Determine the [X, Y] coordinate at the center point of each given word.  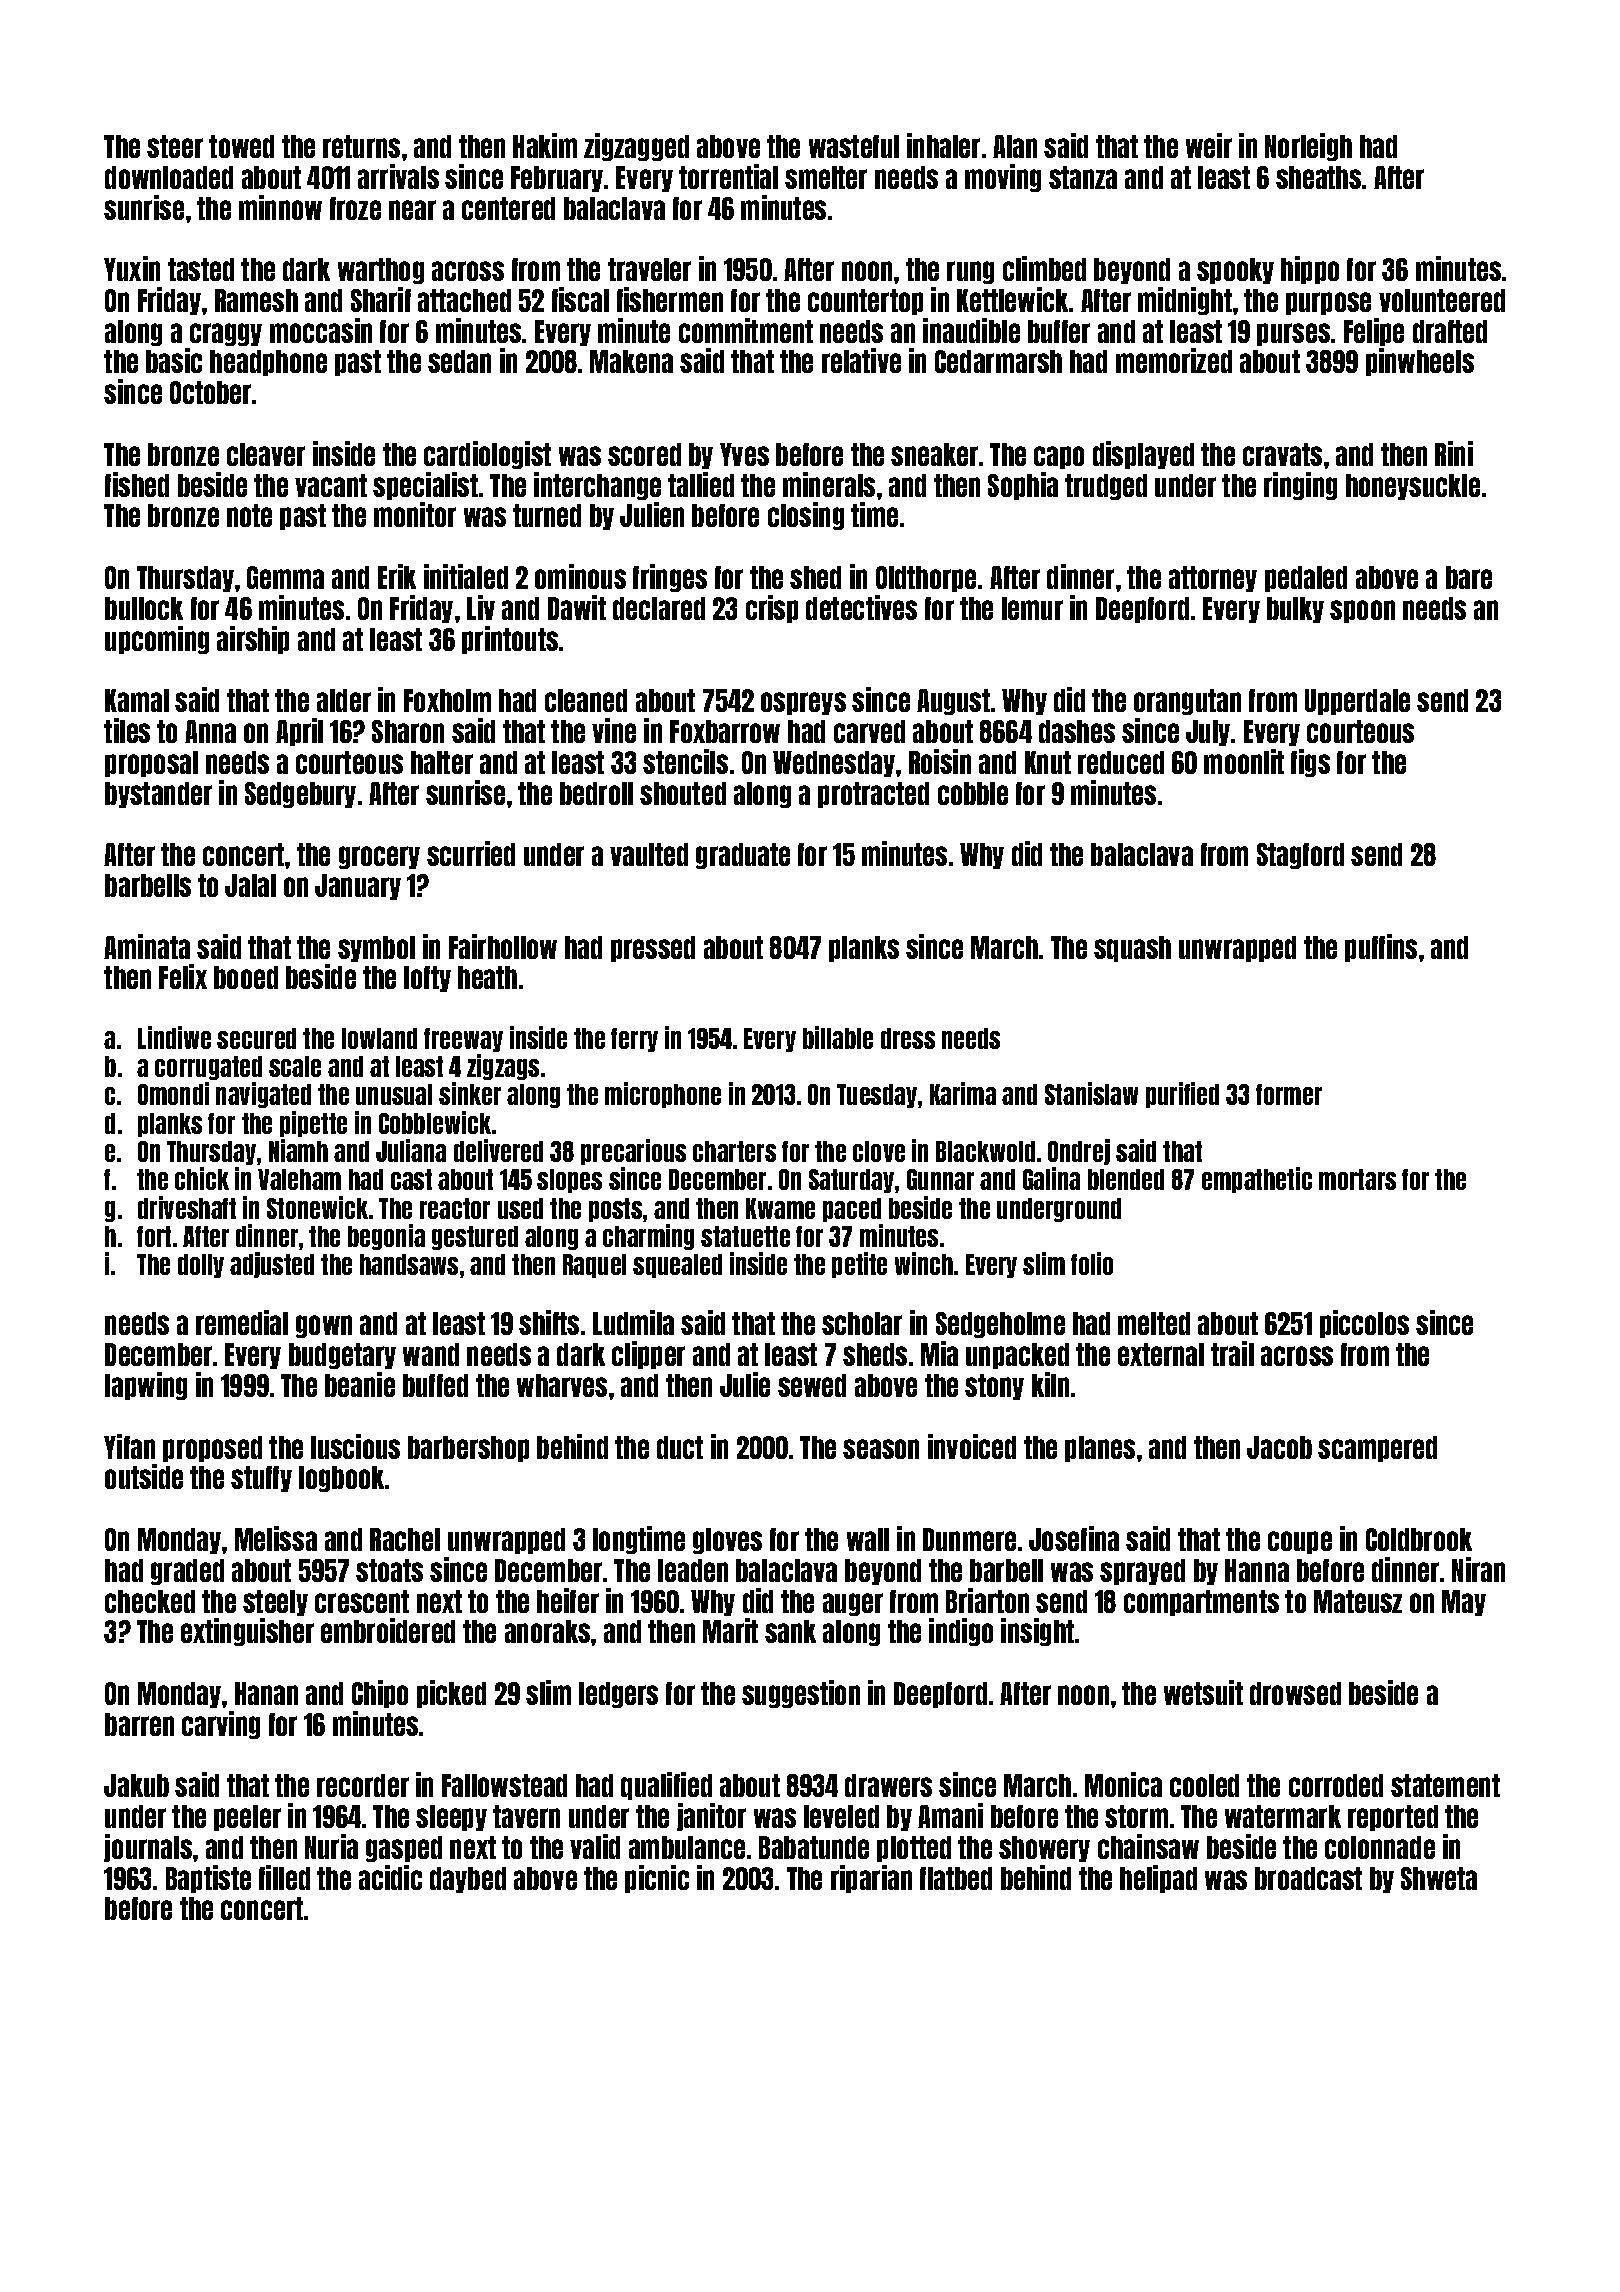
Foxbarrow [725, 731]
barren [139, 1724]
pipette [313, 1124]
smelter [826, 177]
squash [1132, 949]
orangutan [1187, 702]
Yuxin [132, 268]
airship [253, 640]
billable [838, 1037]
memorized [1174, 360]
